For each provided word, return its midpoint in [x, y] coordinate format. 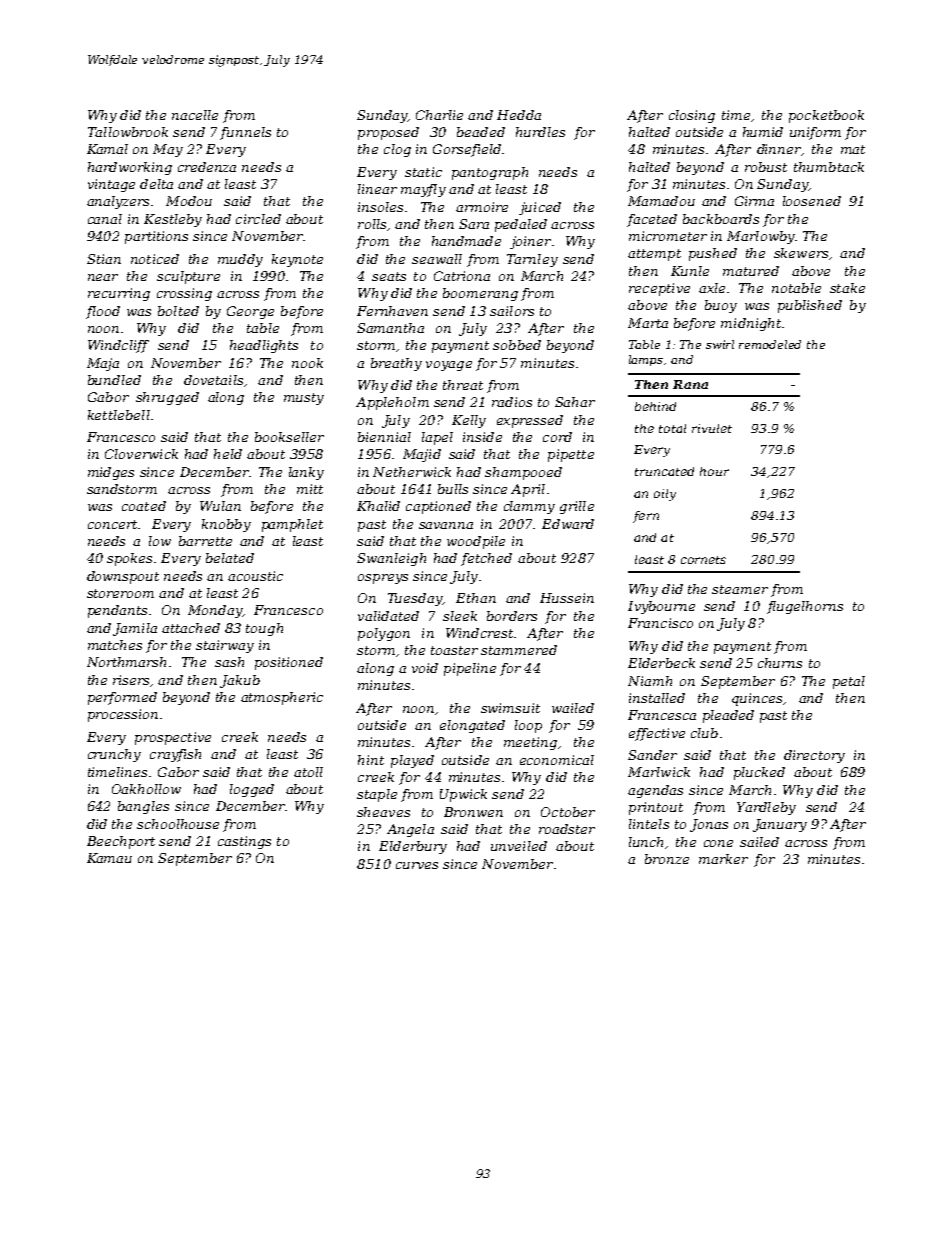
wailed [573, 708]
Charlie [439, 115]
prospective [173, 738]
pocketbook [826, 116]
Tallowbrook [128, 132]
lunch [646, 842]
